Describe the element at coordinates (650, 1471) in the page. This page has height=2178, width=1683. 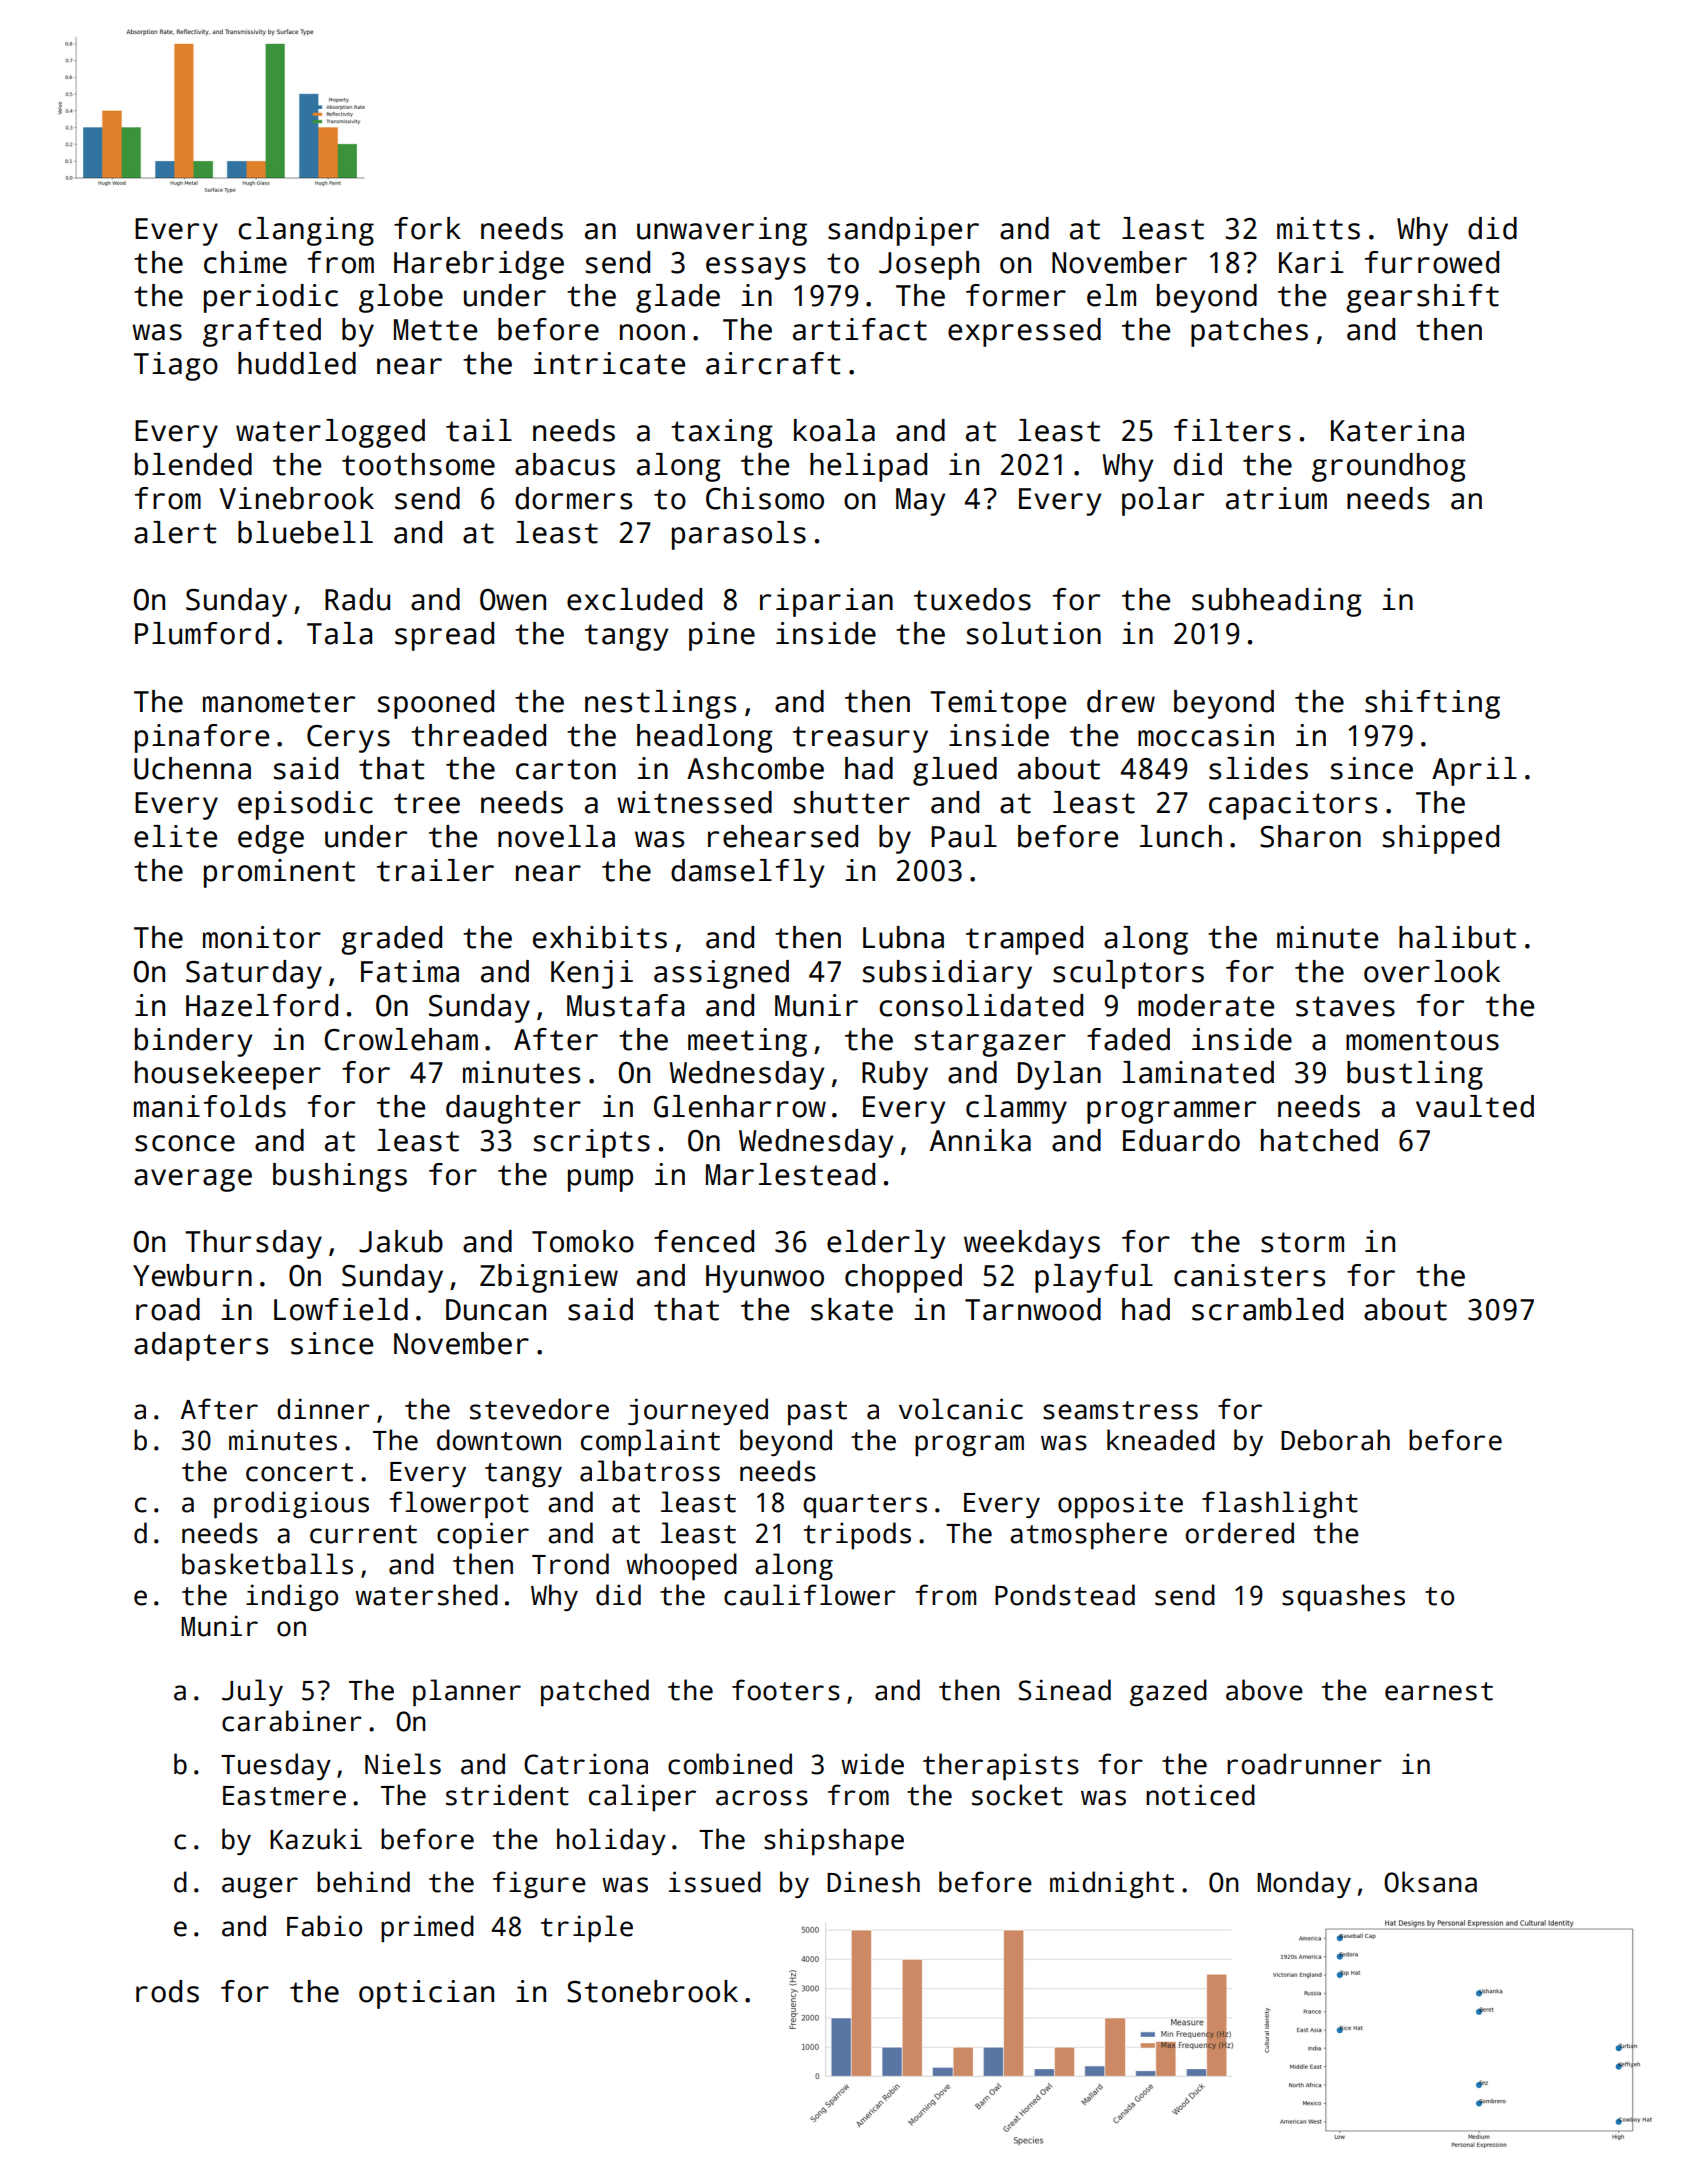
I see `albatross` at that location.
